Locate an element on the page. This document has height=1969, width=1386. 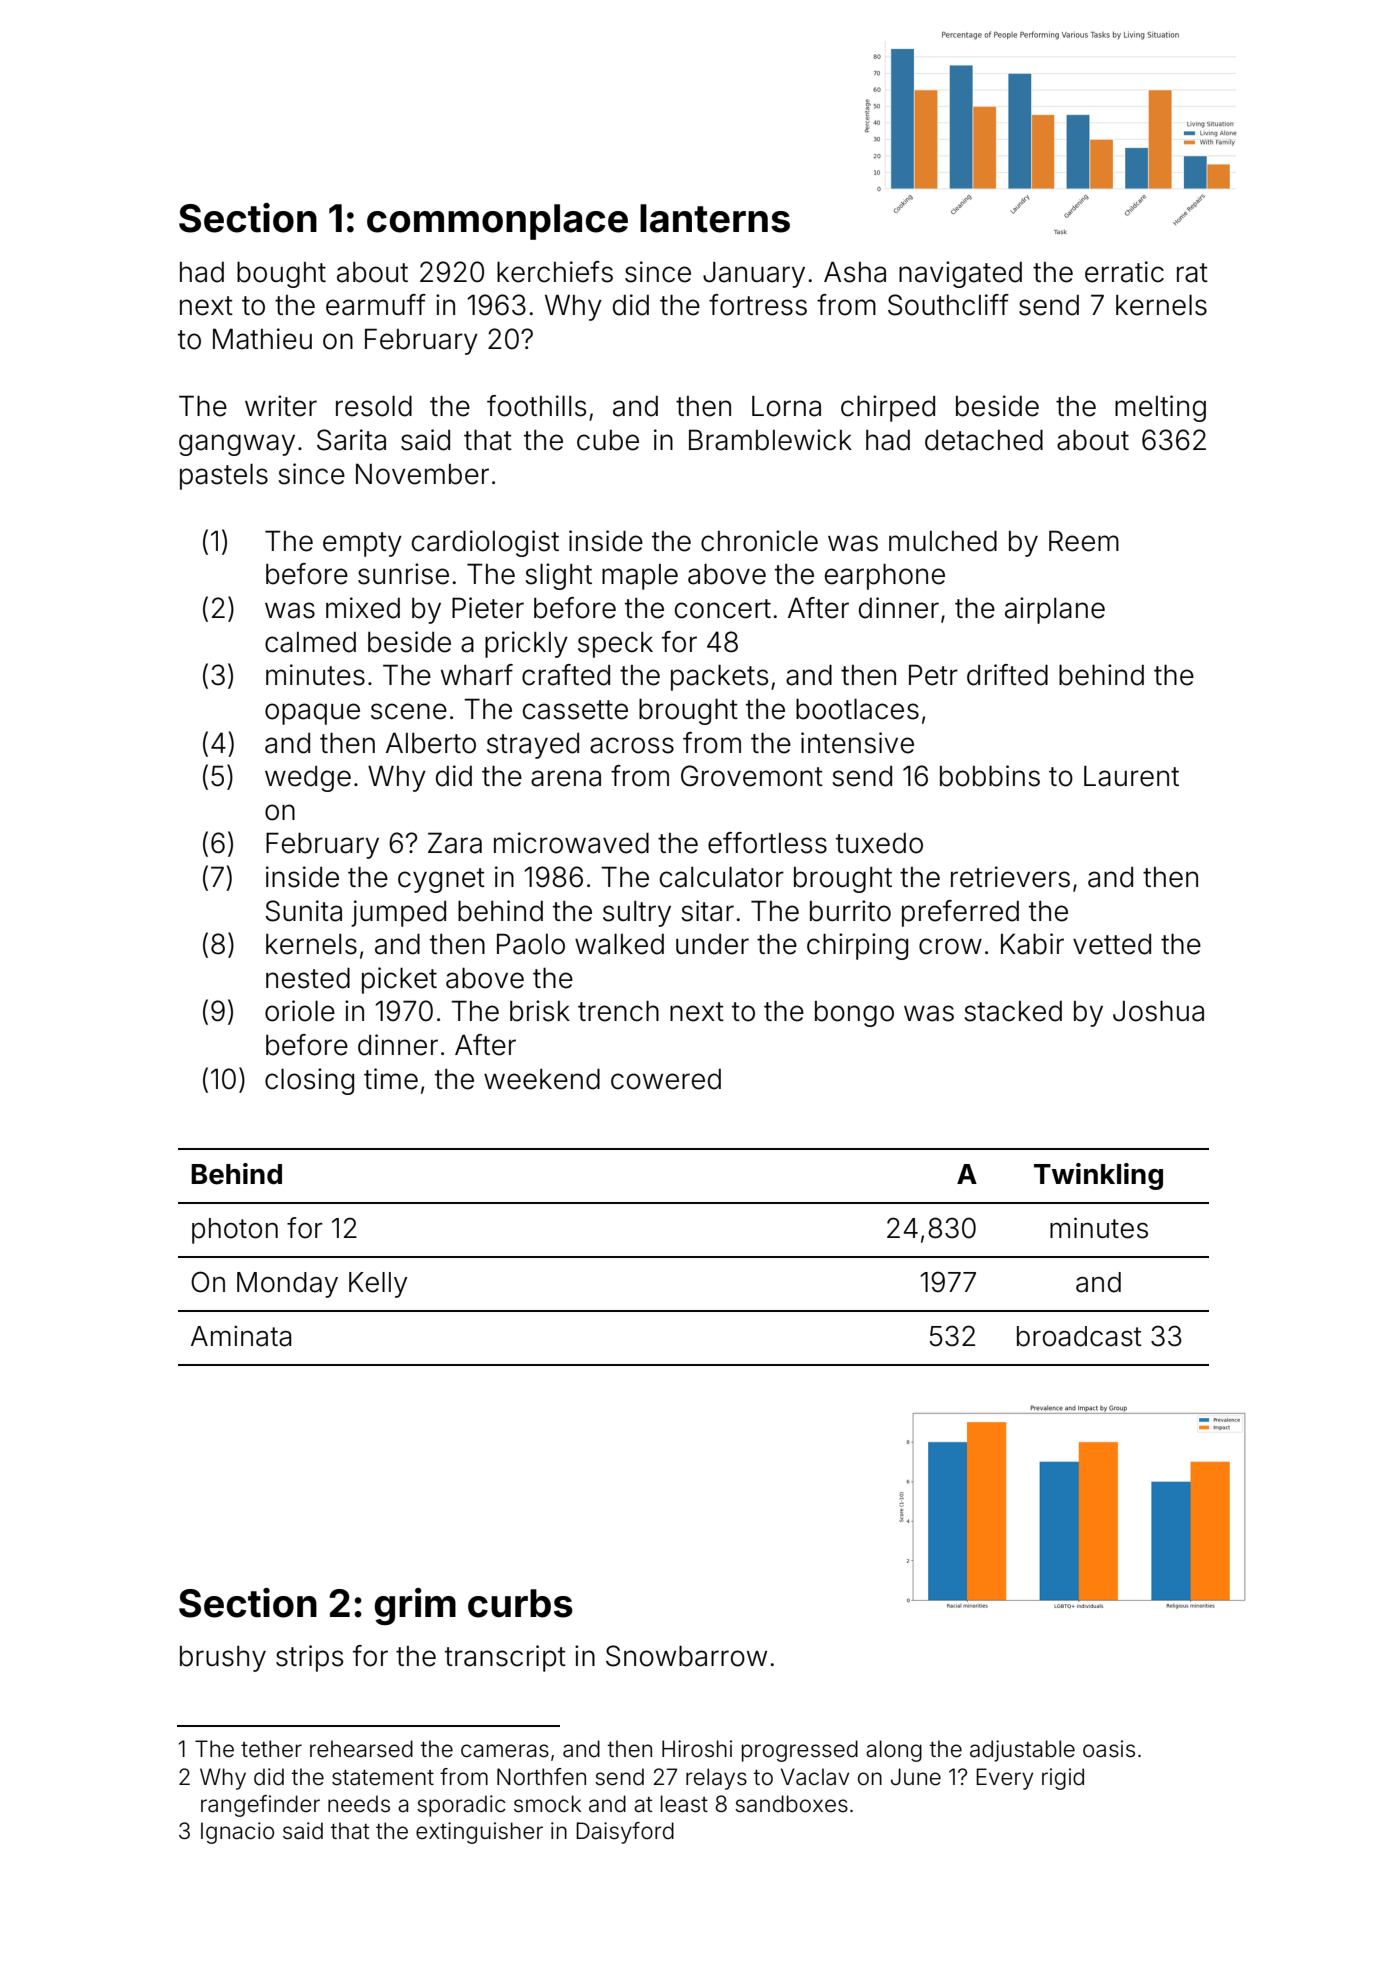
erratic is located at coordinates (1124, 272).
